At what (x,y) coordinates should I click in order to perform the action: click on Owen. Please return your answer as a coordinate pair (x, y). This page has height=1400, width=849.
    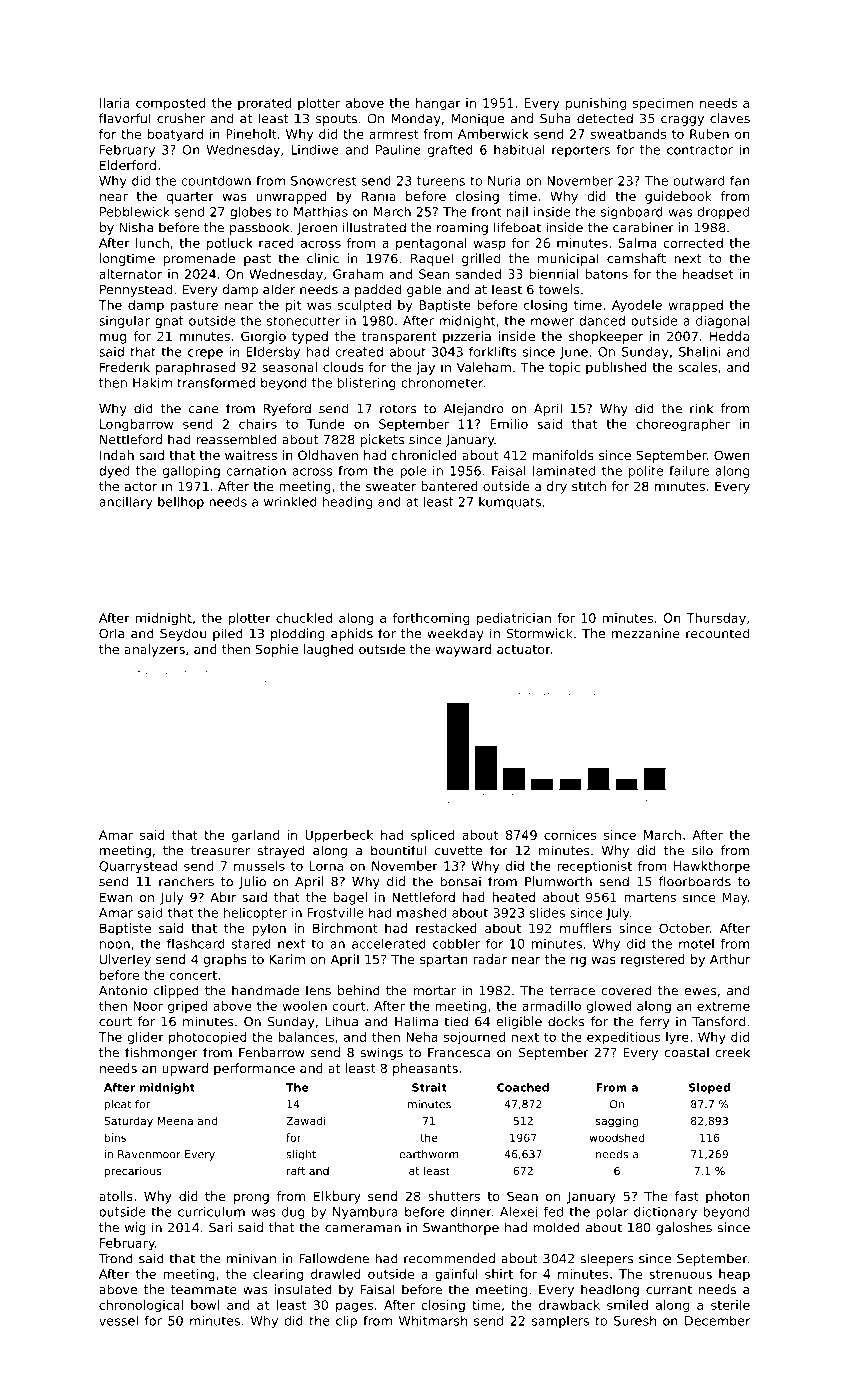
    Looking at the image, I should click on (732, 455).
